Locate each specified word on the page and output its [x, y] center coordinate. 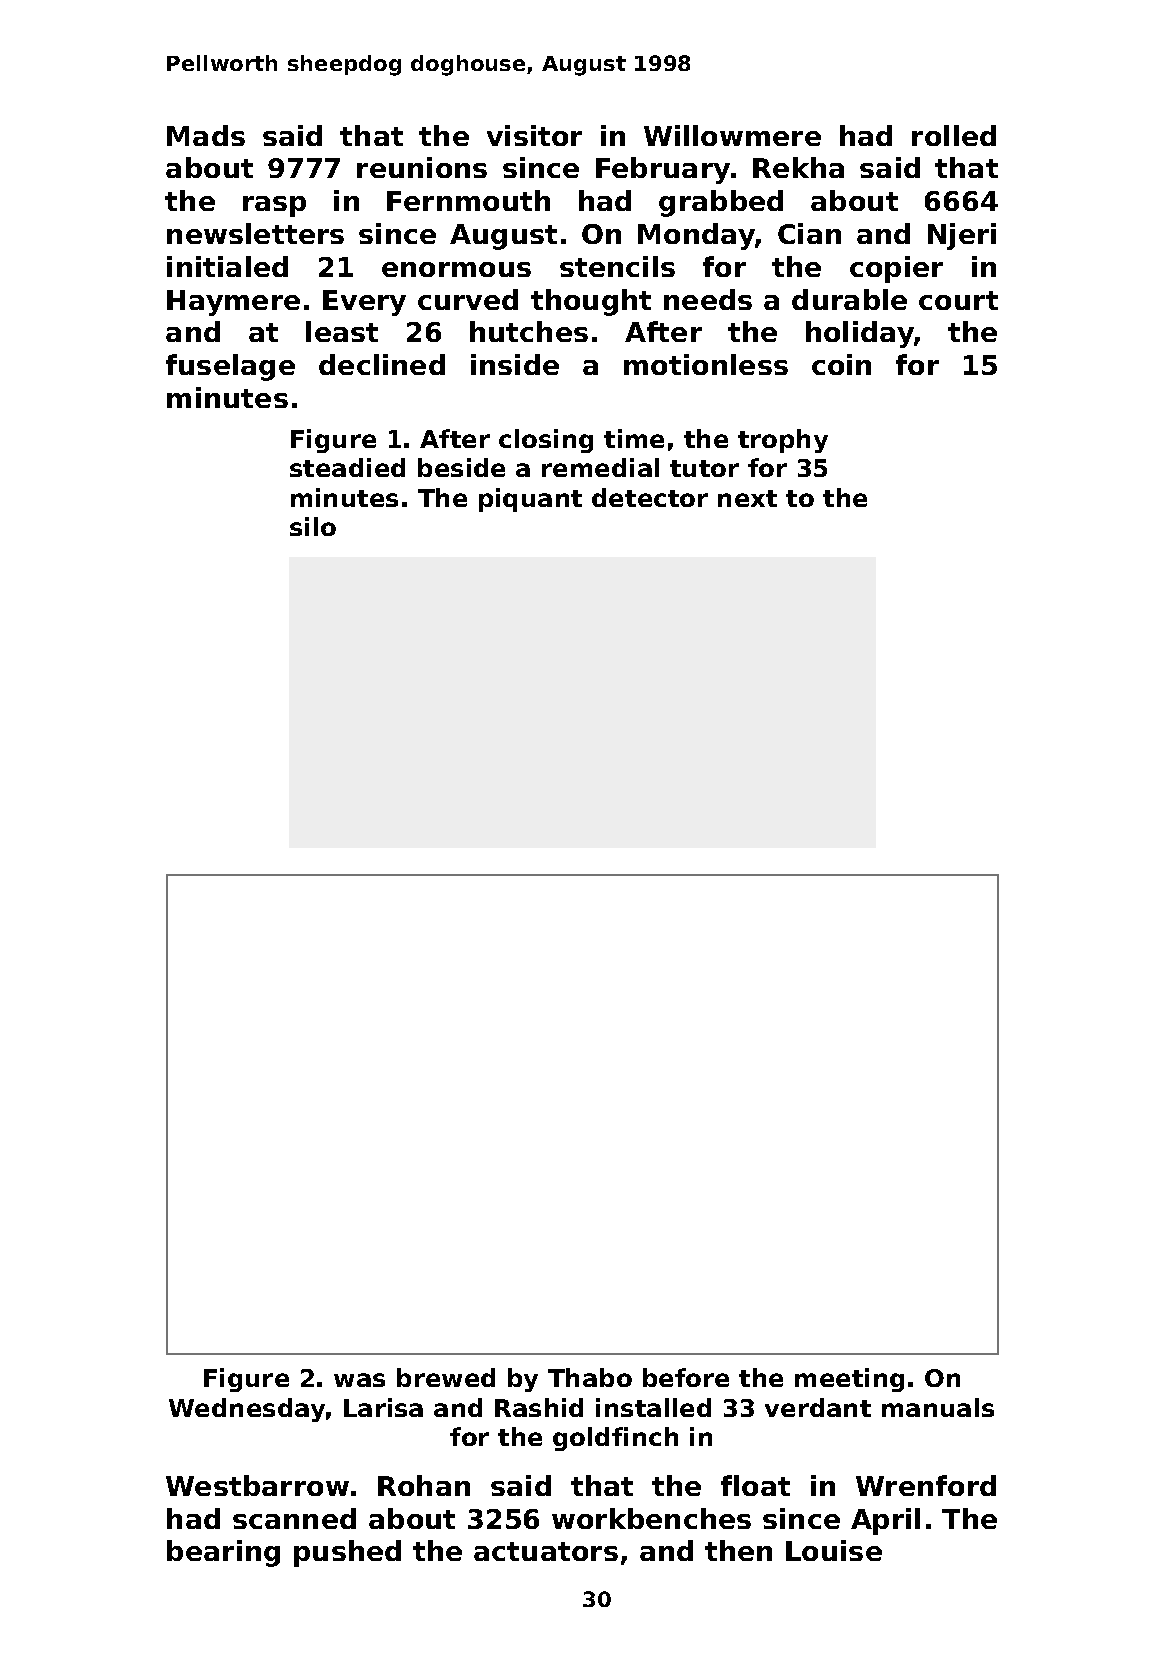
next [747, 498]
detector [650, 497]
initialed [227, 266]
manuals [938, 1407]
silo [313, 526]
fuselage [230, 367]
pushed [347, 1553]
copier [896, 269]
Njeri [962, 236]
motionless [706, 364]
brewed [446, 1377]
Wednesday [247, 1410]
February [663, 170]
